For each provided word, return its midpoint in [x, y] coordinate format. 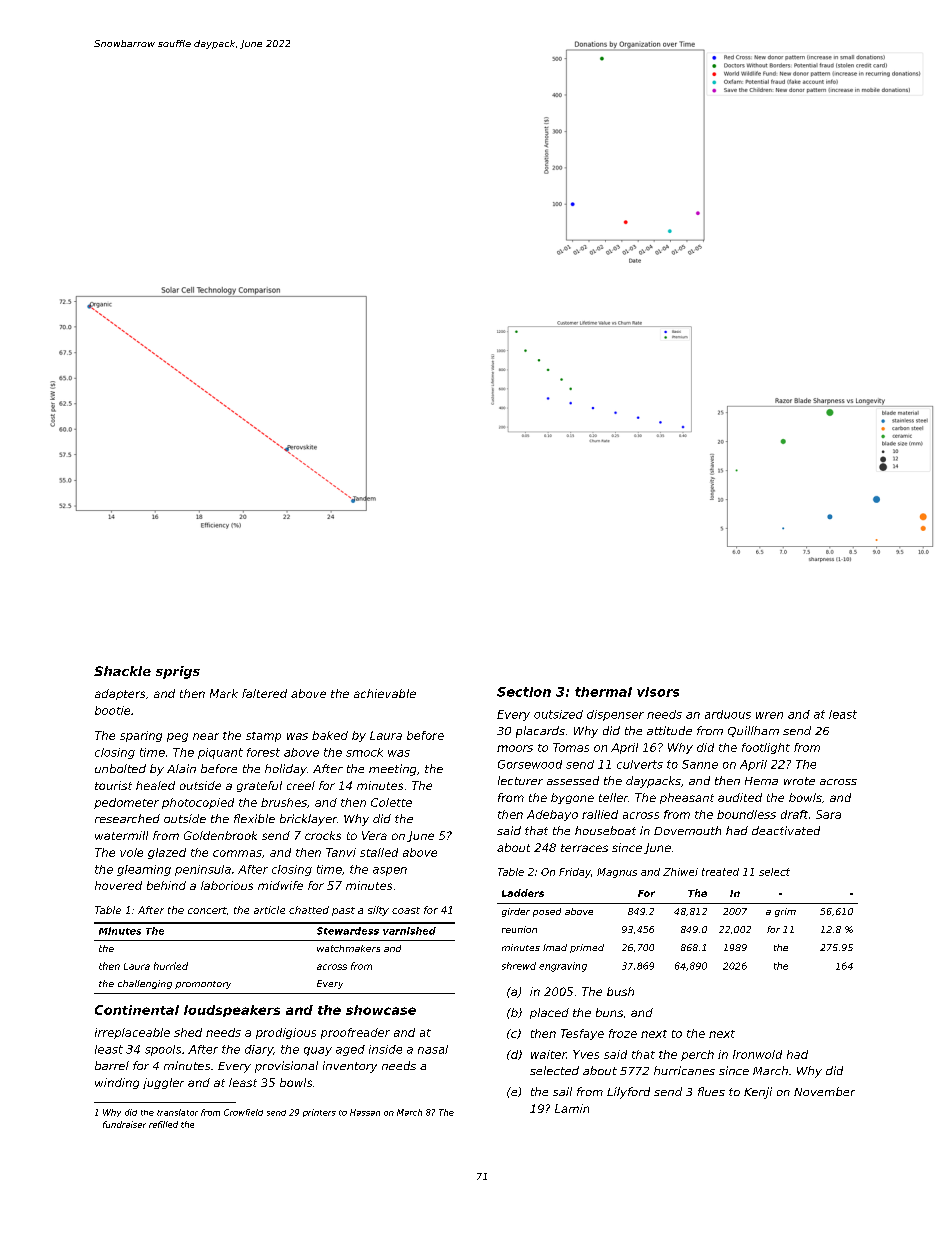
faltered [264, 693]
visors [658, 692]
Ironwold [757, 1054]
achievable [385, 693]
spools [163, 1050]
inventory [350, 1067]
